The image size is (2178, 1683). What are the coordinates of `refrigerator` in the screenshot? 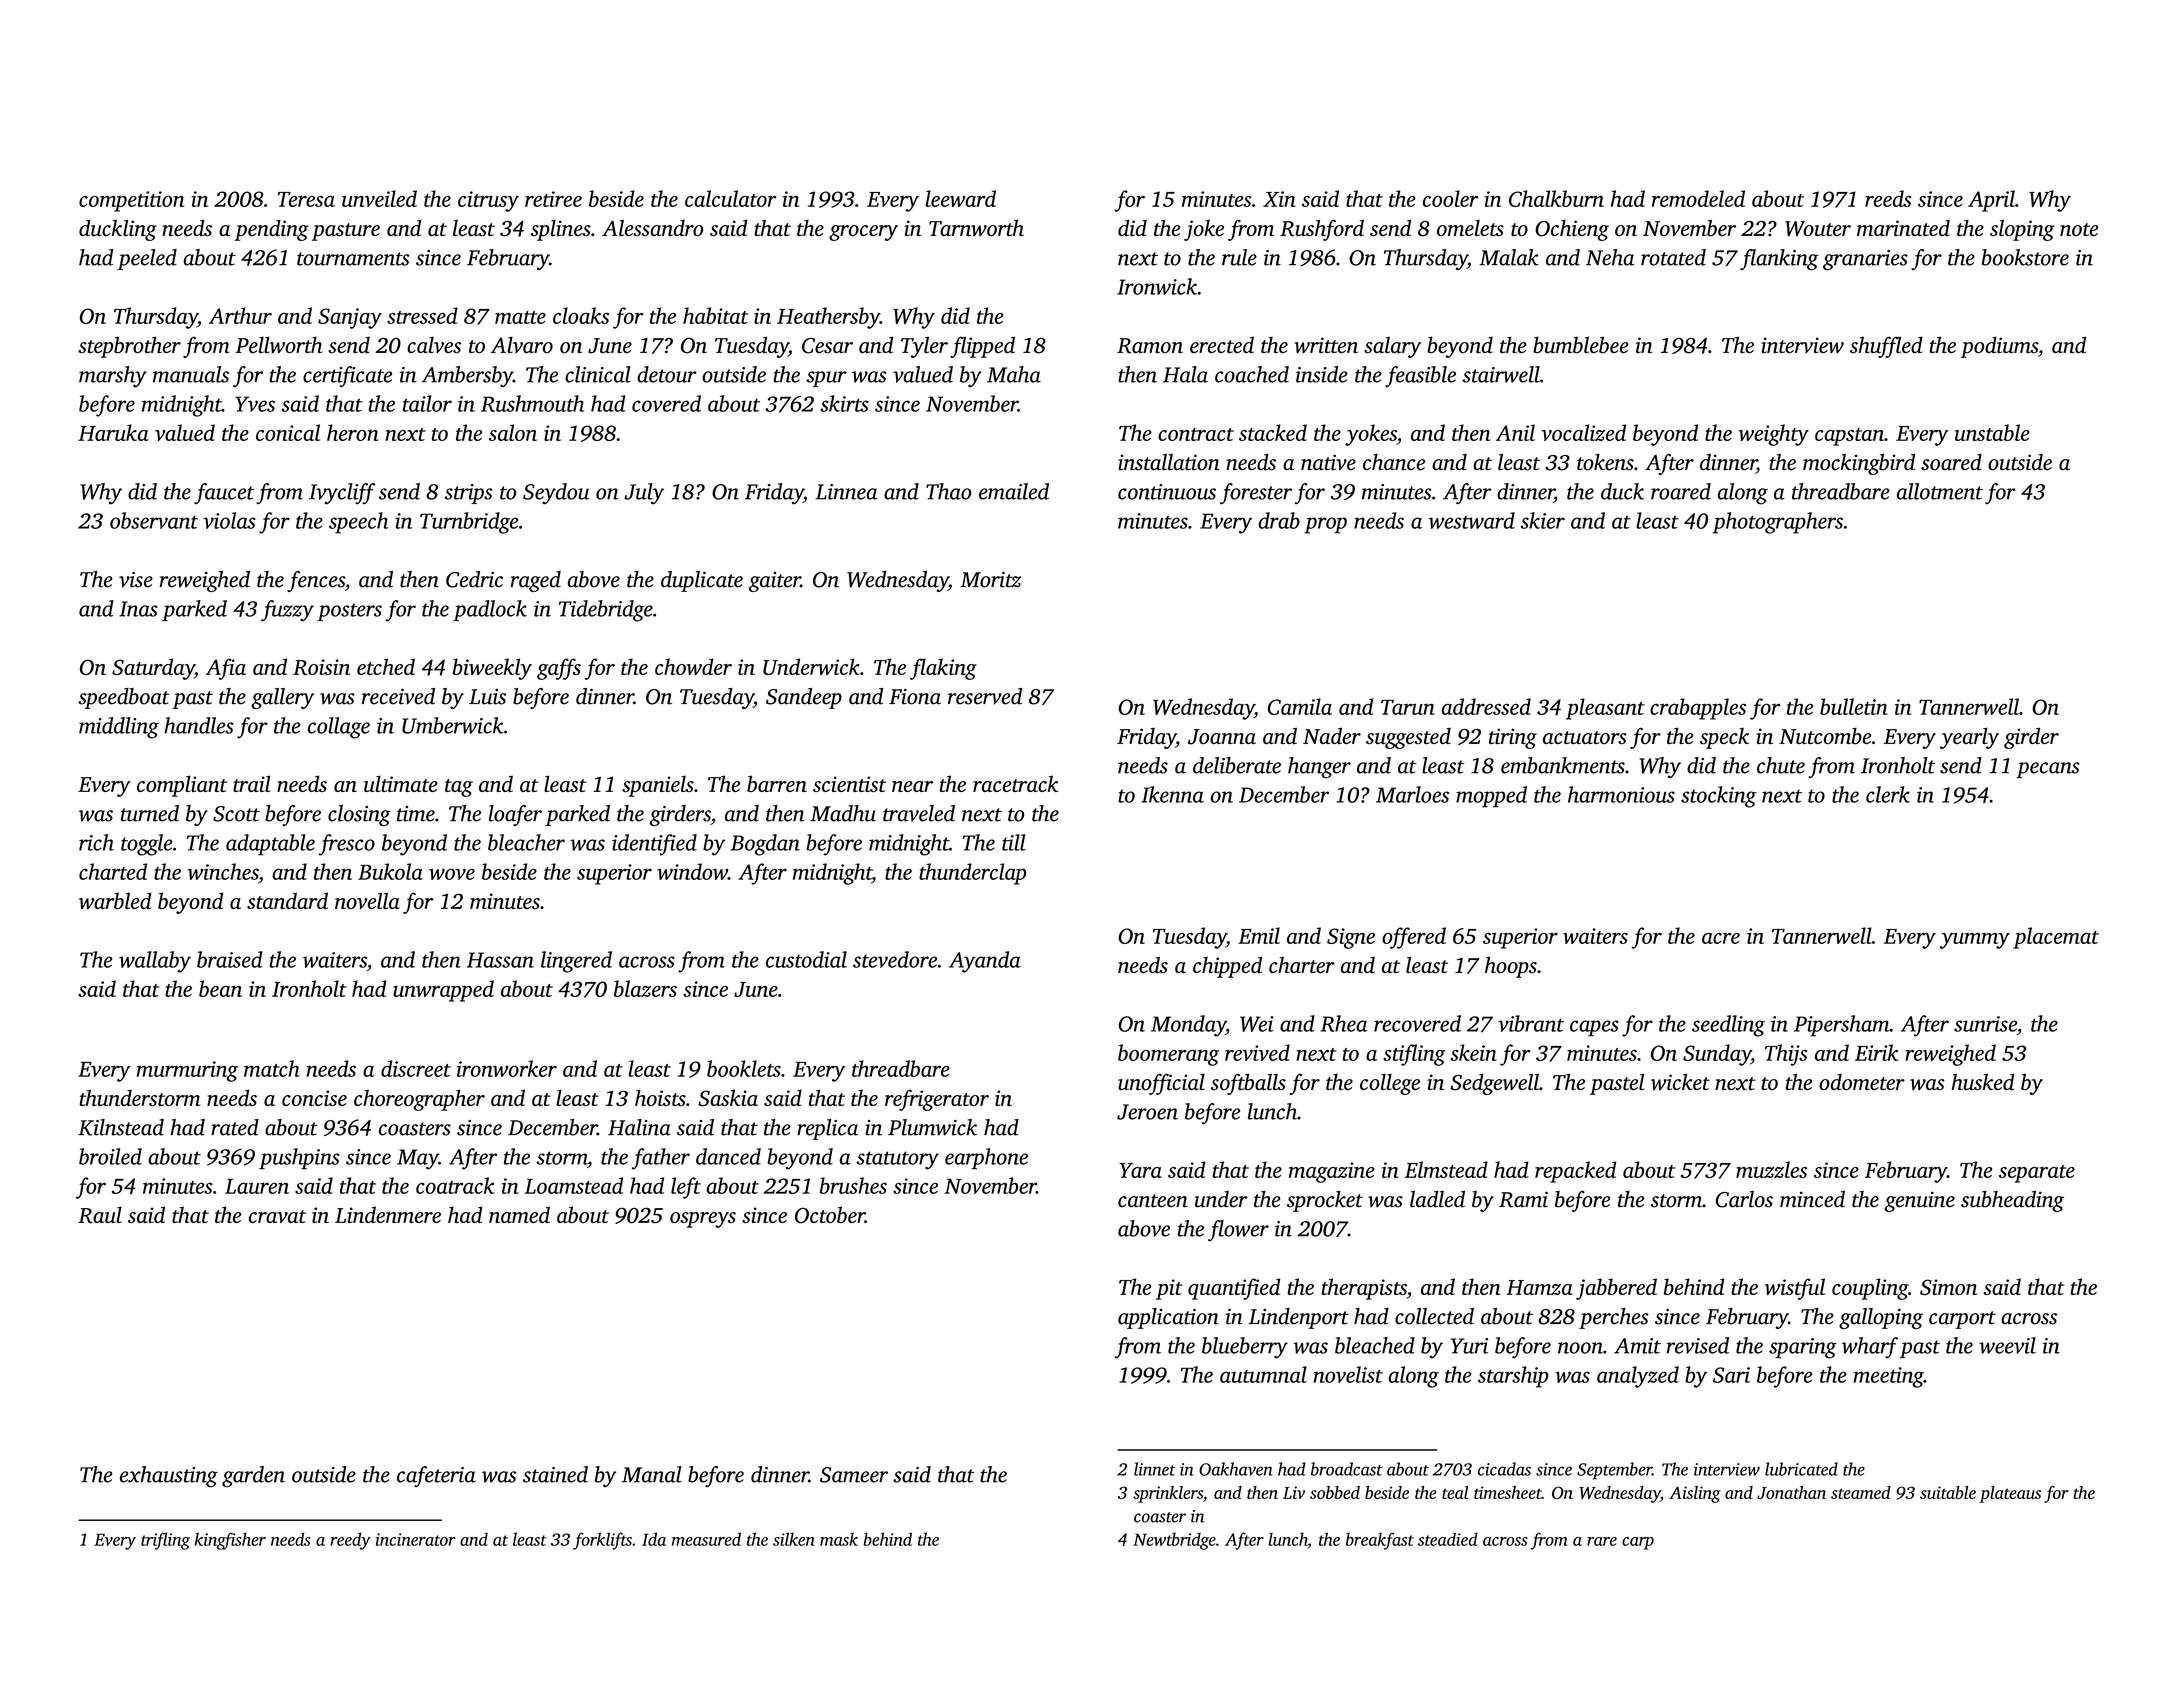 It's located at (937, 1100).
